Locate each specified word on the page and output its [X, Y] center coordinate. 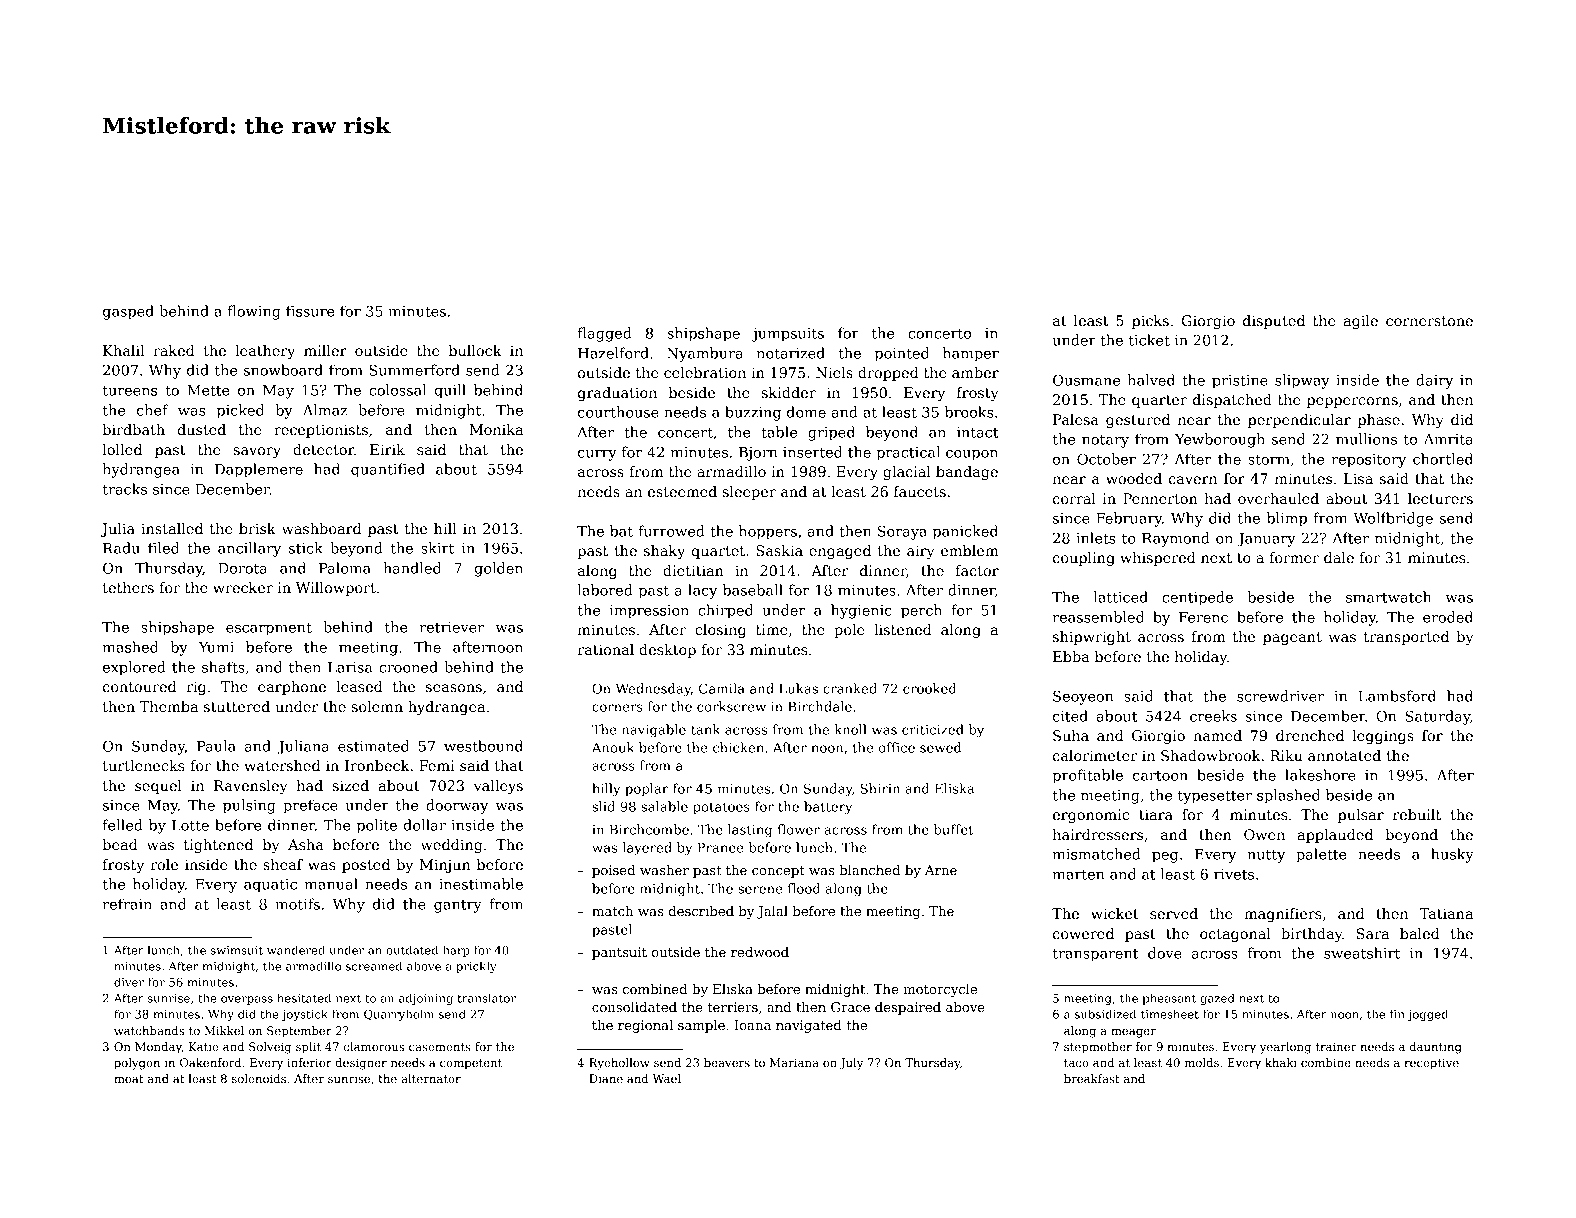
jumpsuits [788, 335]
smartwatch [1388, 597]
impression [649, 612]
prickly [476, 967]
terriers [733, 1007]
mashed [130, 647]
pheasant [1169, 999]
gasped [128, 312]
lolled [122, 449]
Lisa [1358, 478]
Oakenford [210, 1062]
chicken [738, 747]
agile [1360, 322]
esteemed [682, 491]
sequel [158, 787]
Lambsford [1397, 696]
